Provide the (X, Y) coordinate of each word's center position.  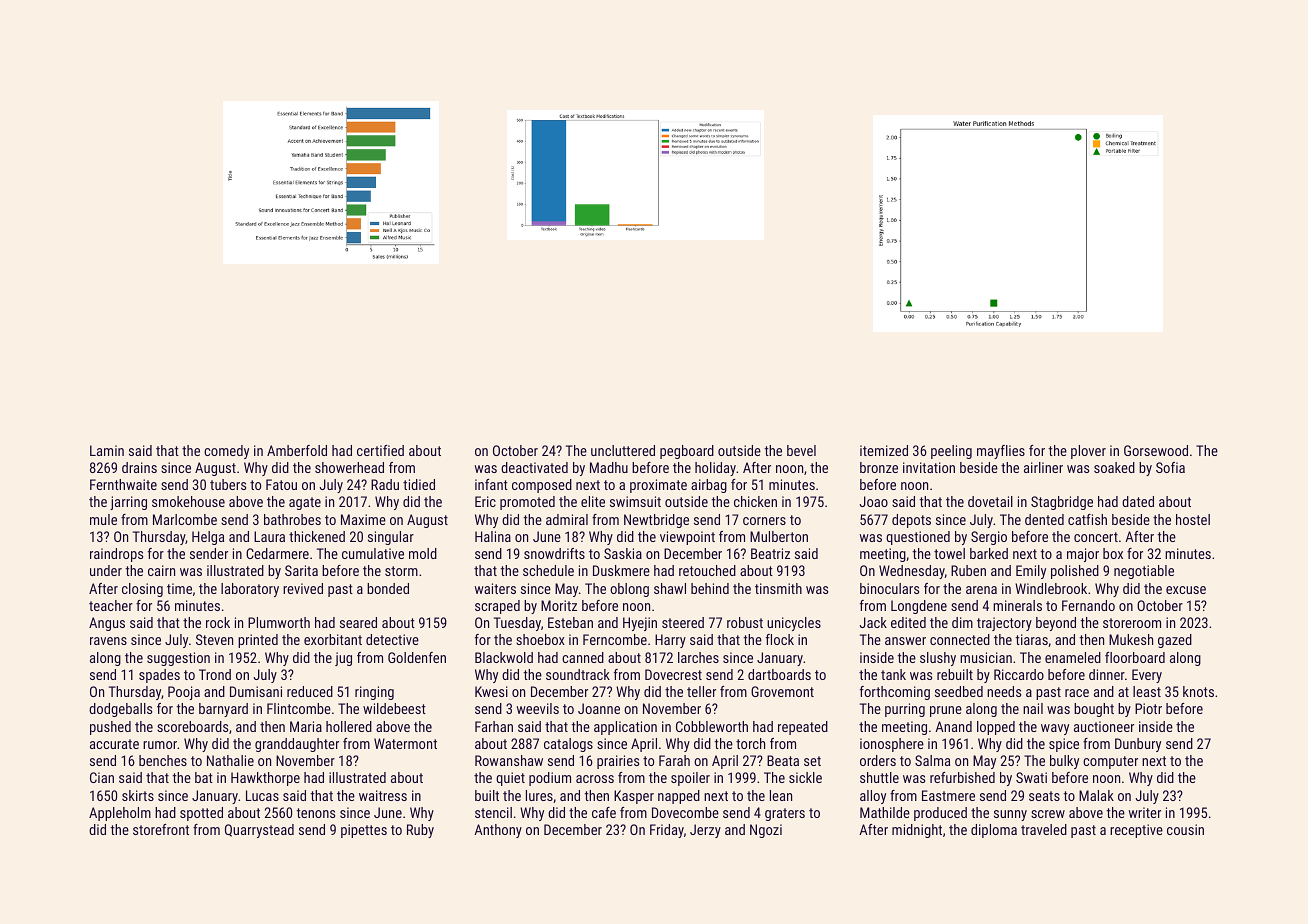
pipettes (364, 831)
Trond (215, 674)
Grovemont (782, 691)
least (1147, 691)
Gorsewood (1156, 450)
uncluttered (623, 450)
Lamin (107, 450)
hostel (1193, 519)
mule (103, 519)
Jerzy (705, 831)
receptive (1136, 831)
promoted (527, 503)
